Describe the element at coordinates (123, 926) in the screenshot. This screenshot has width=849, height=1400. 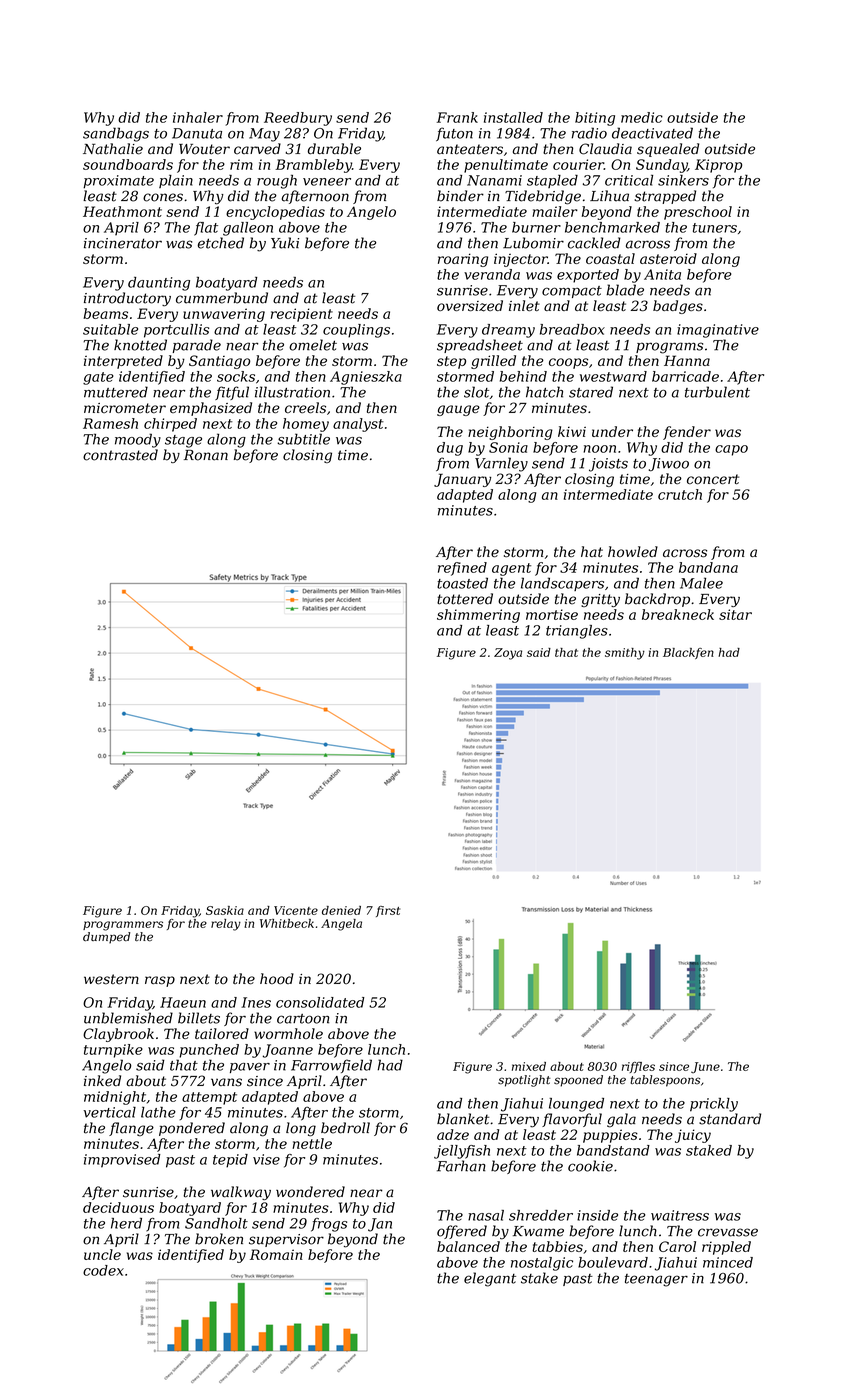
I see `programmers` at that location.
